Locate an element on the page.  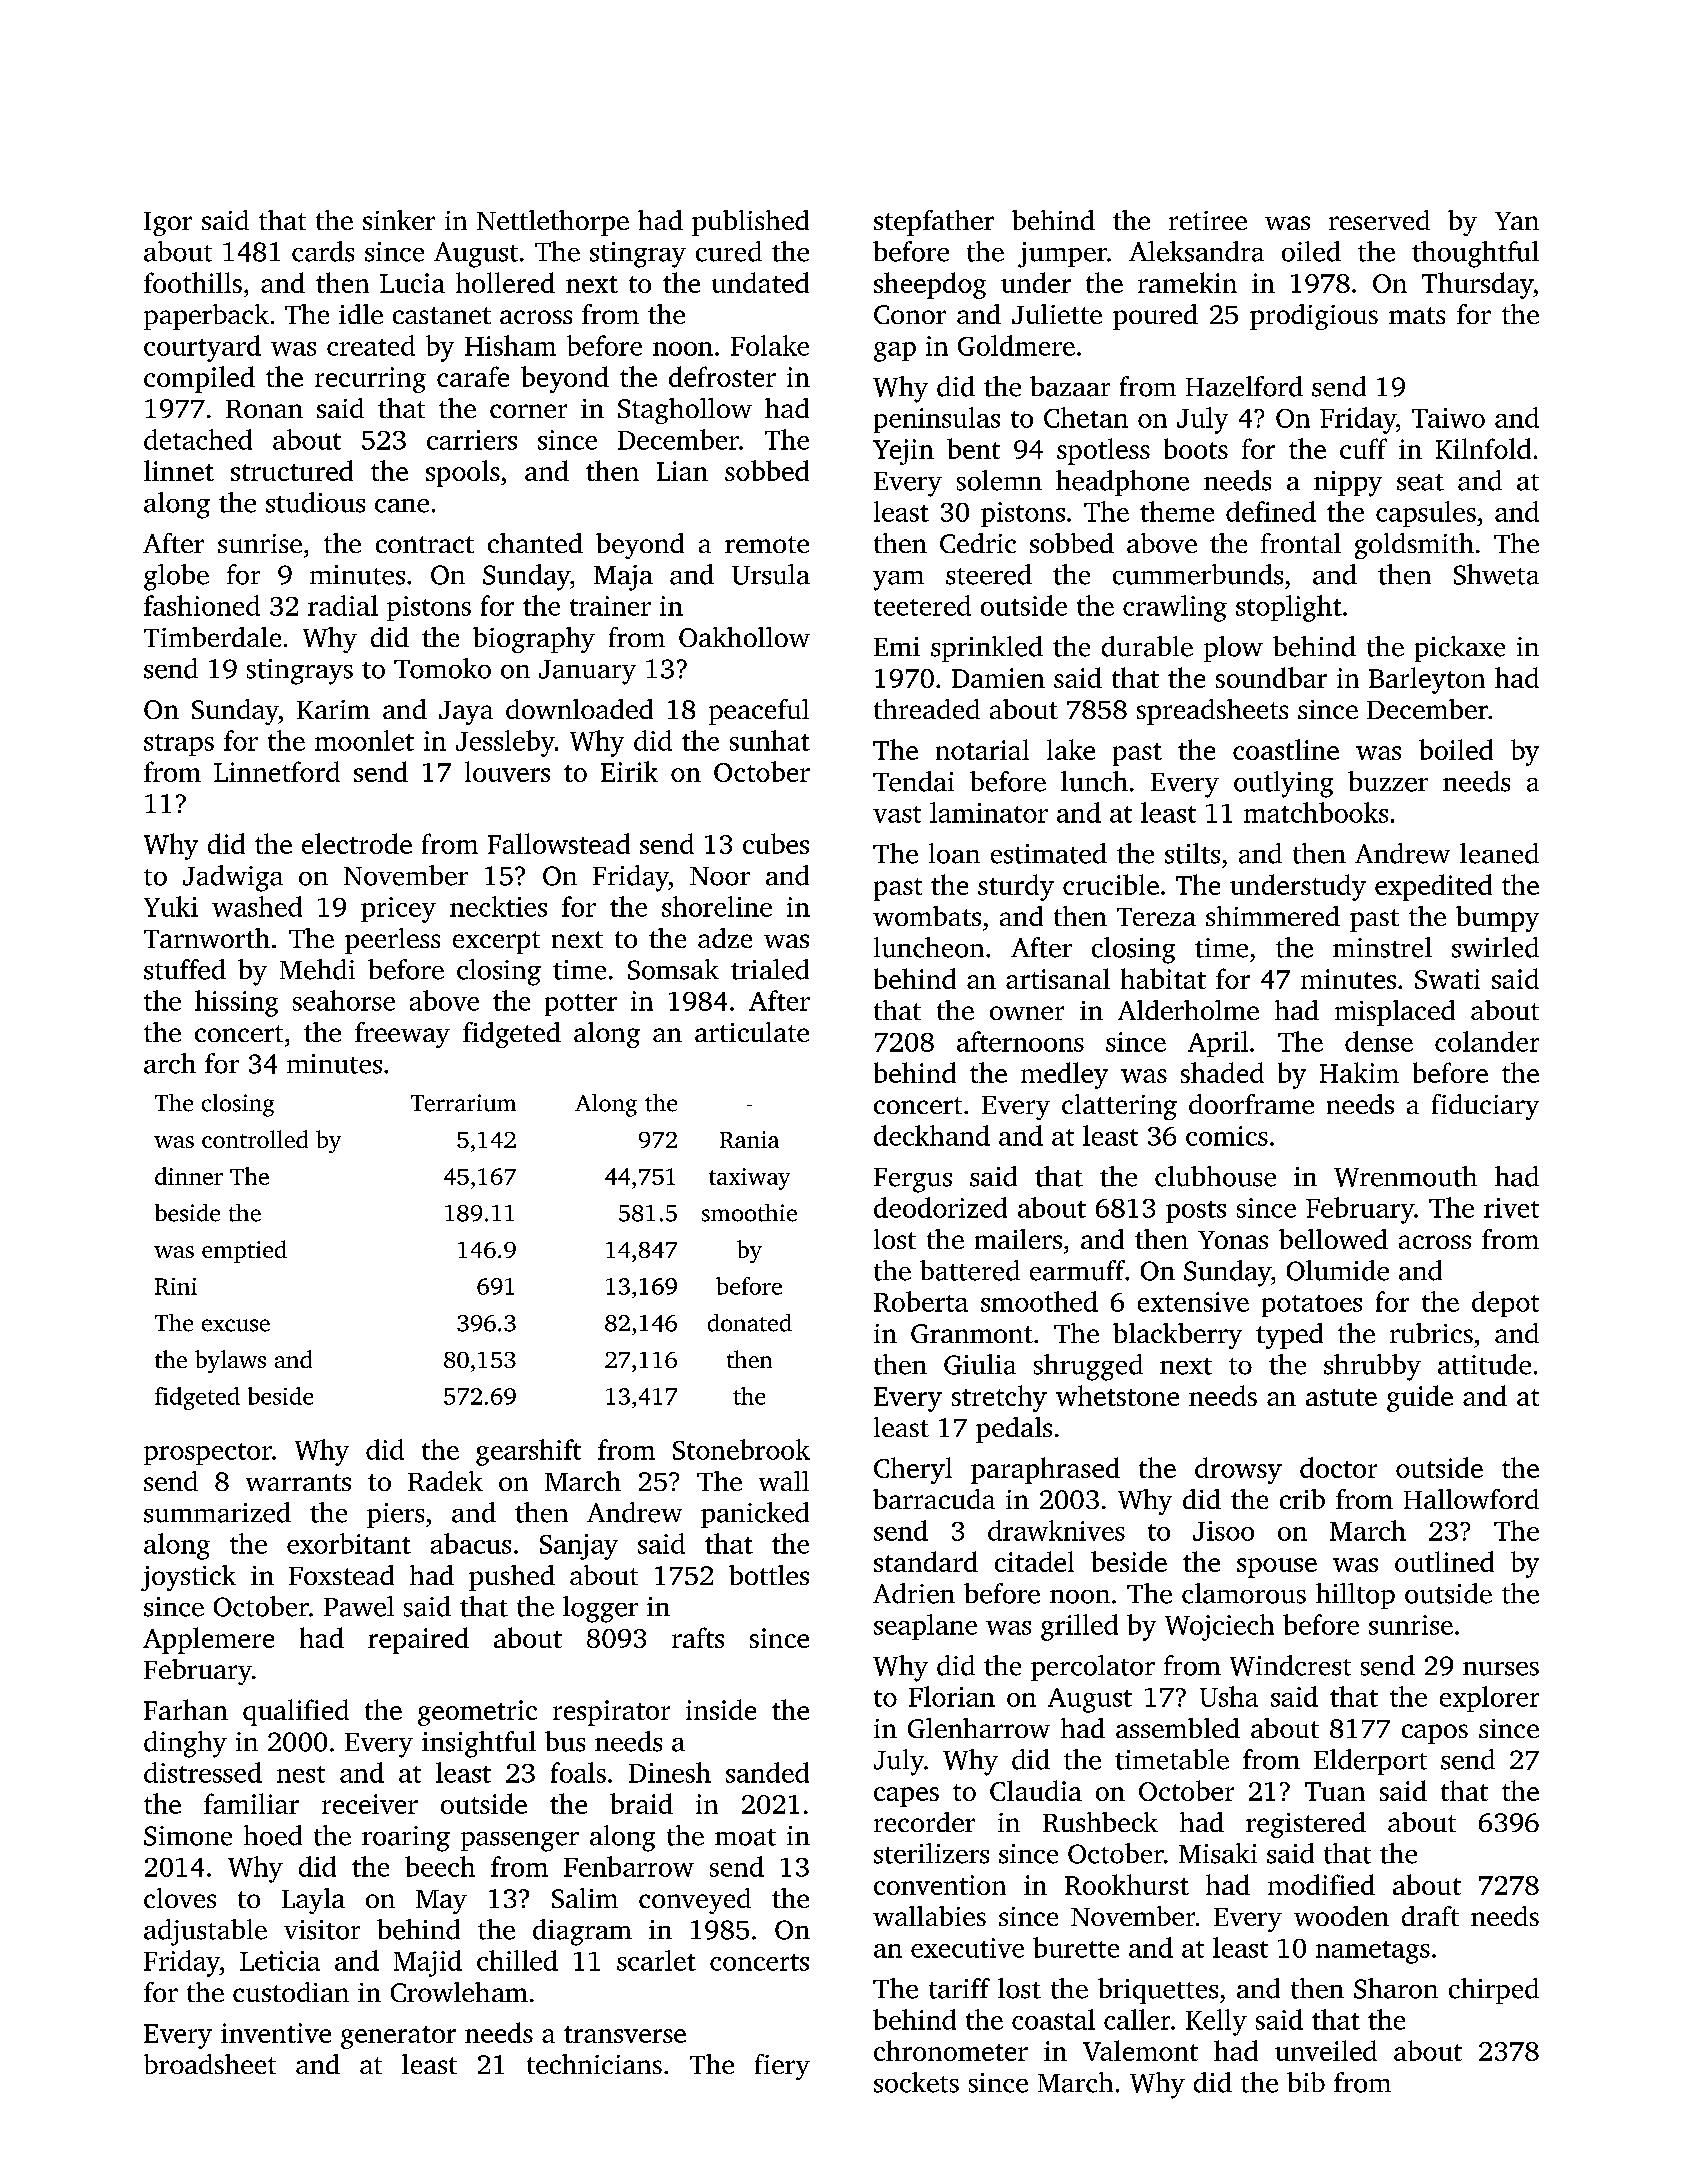
standard is located at coordinates (926, 1561).
